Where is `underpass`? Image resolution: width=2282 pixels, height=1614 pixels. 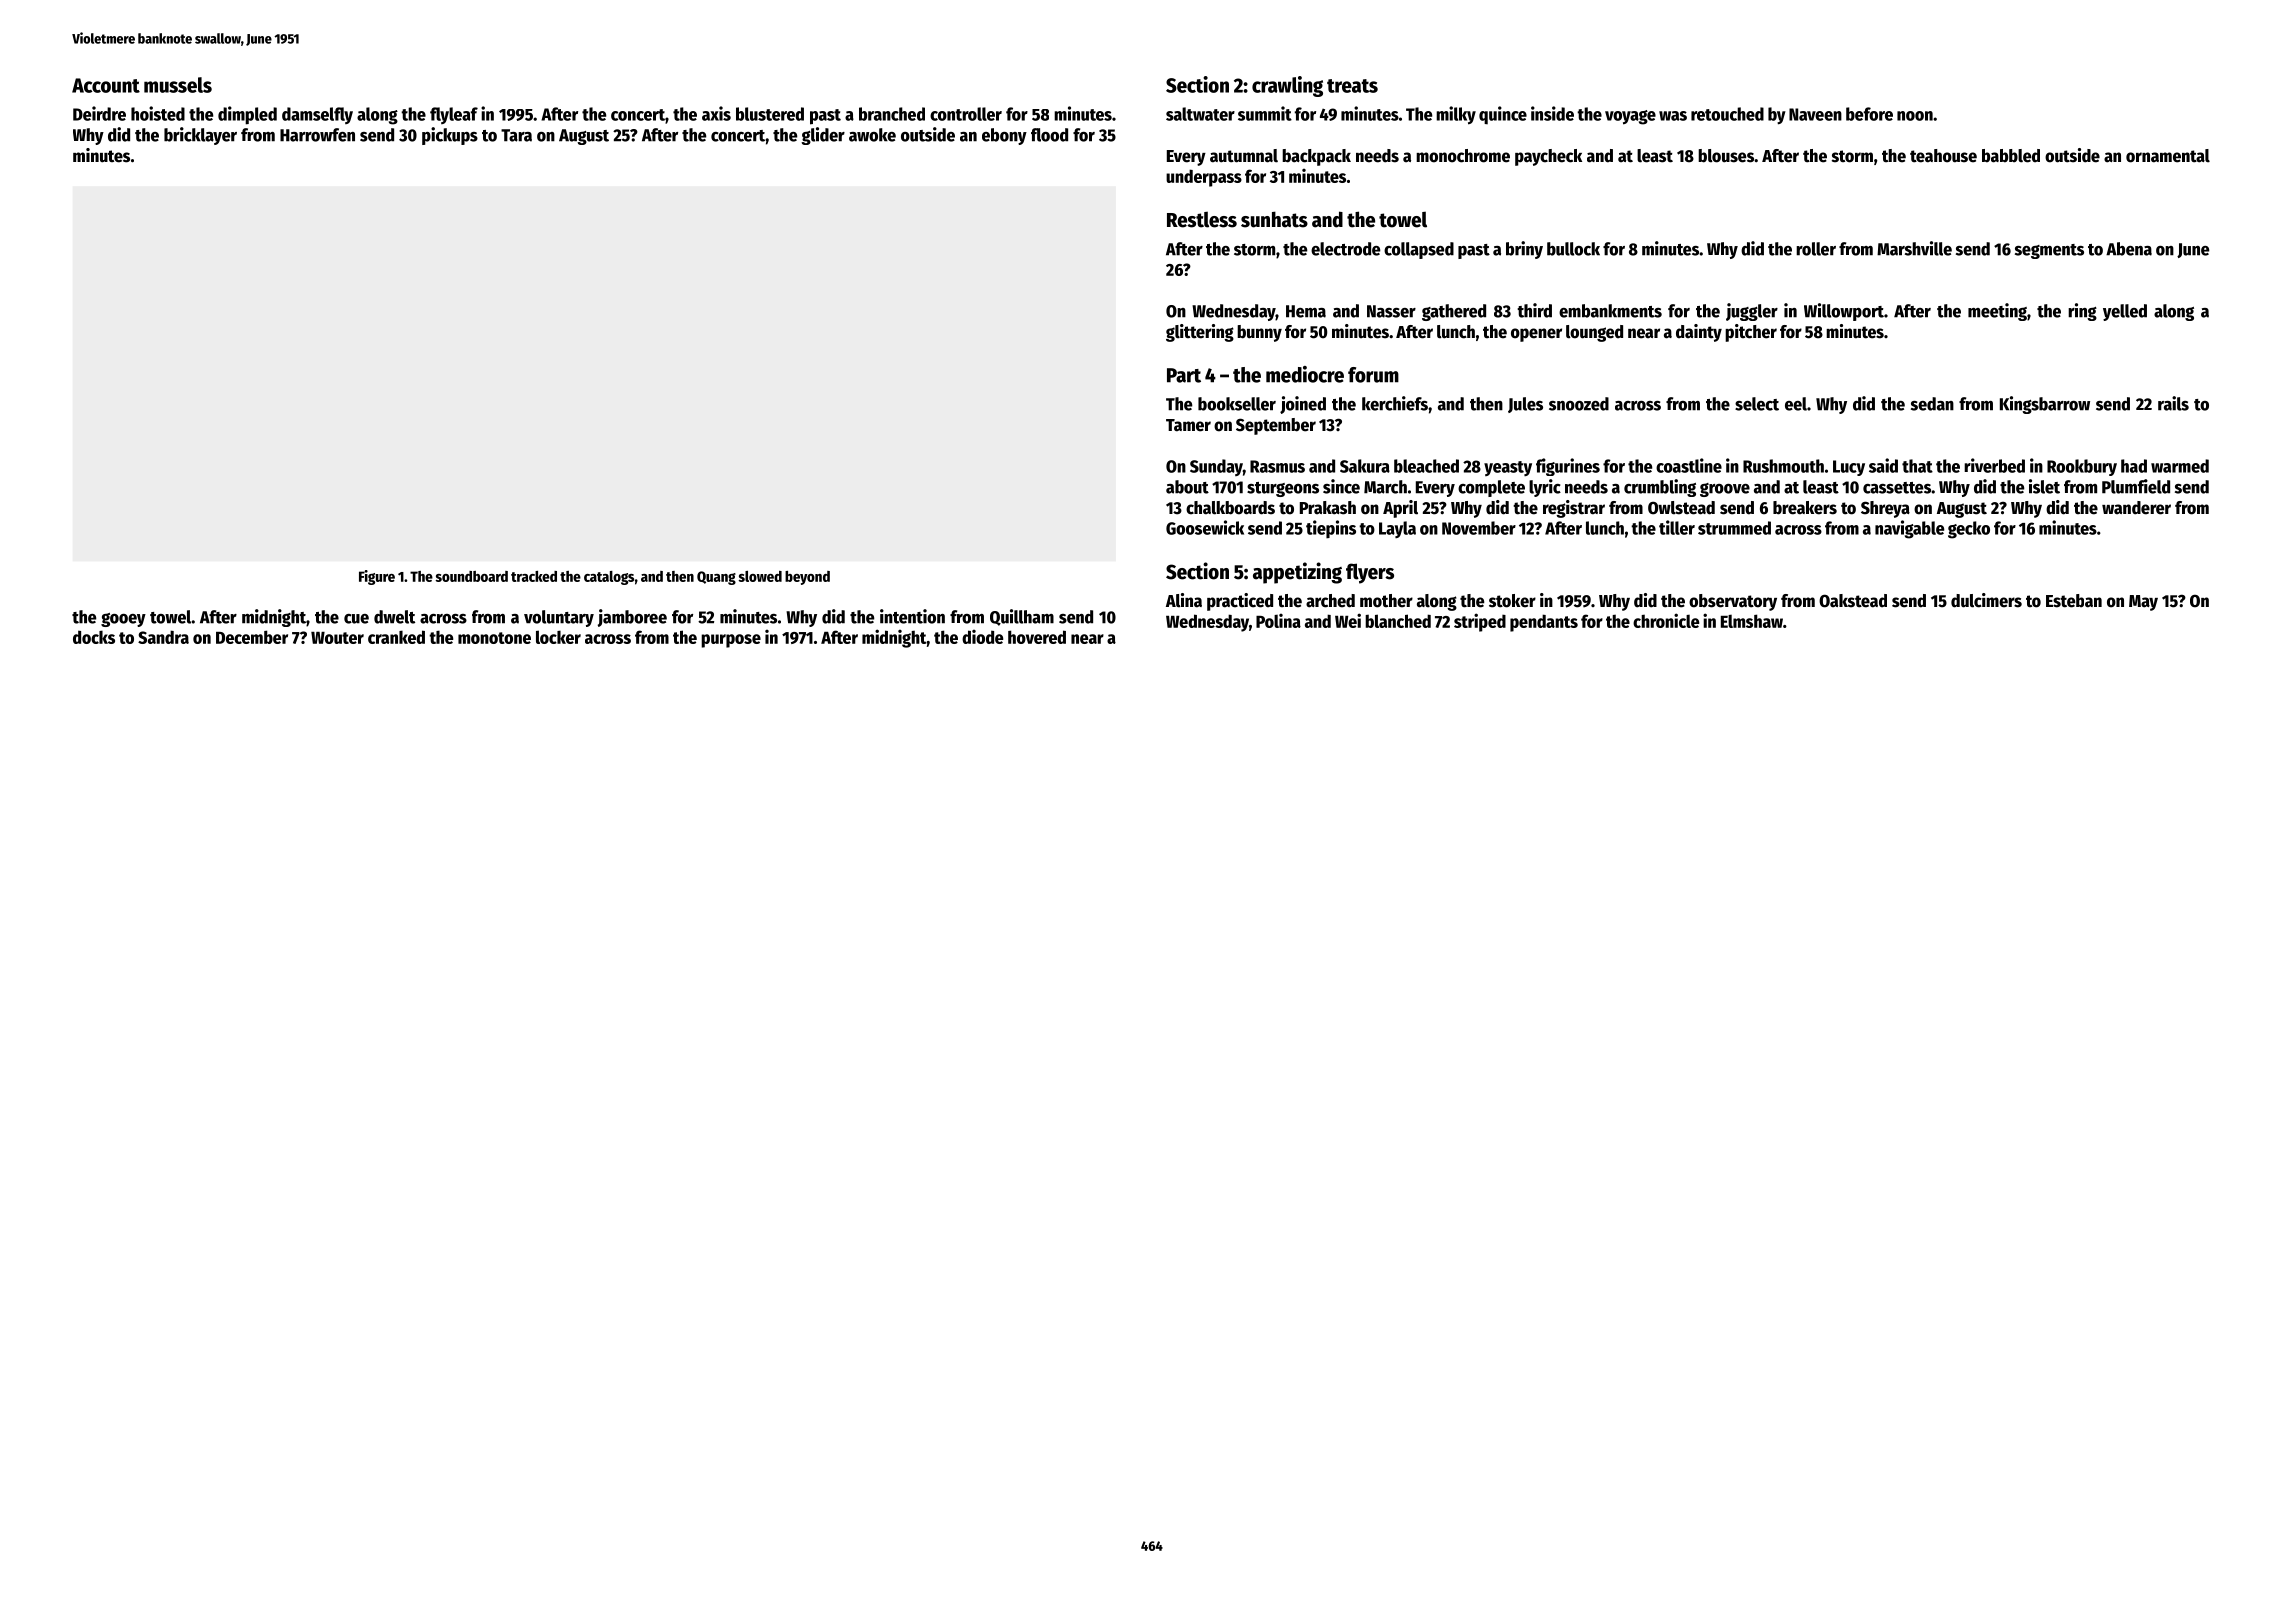 underpass is located at coordinates (1204, 178).
